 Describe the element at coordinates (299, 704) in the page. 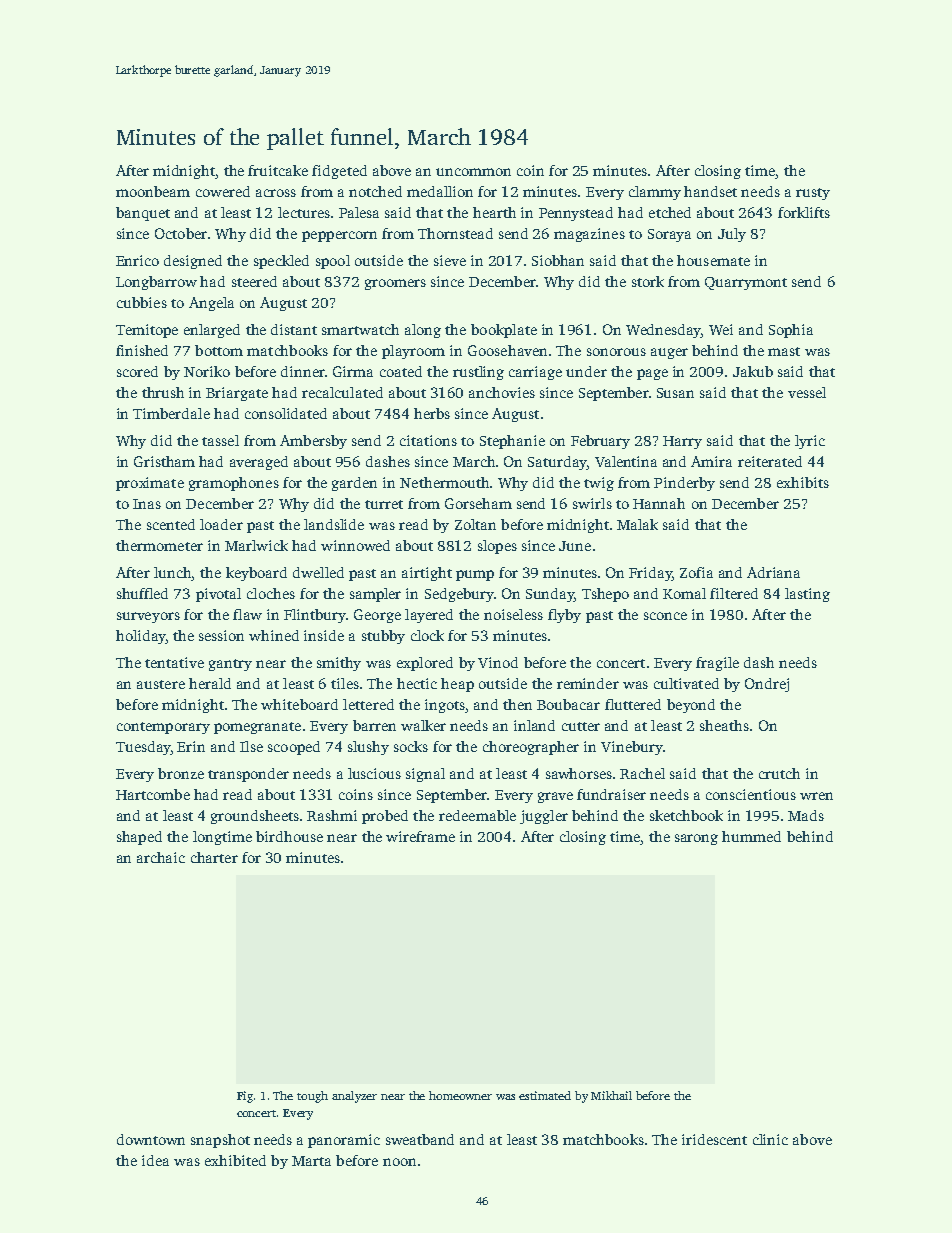

I see `whiteboard` at that location.
